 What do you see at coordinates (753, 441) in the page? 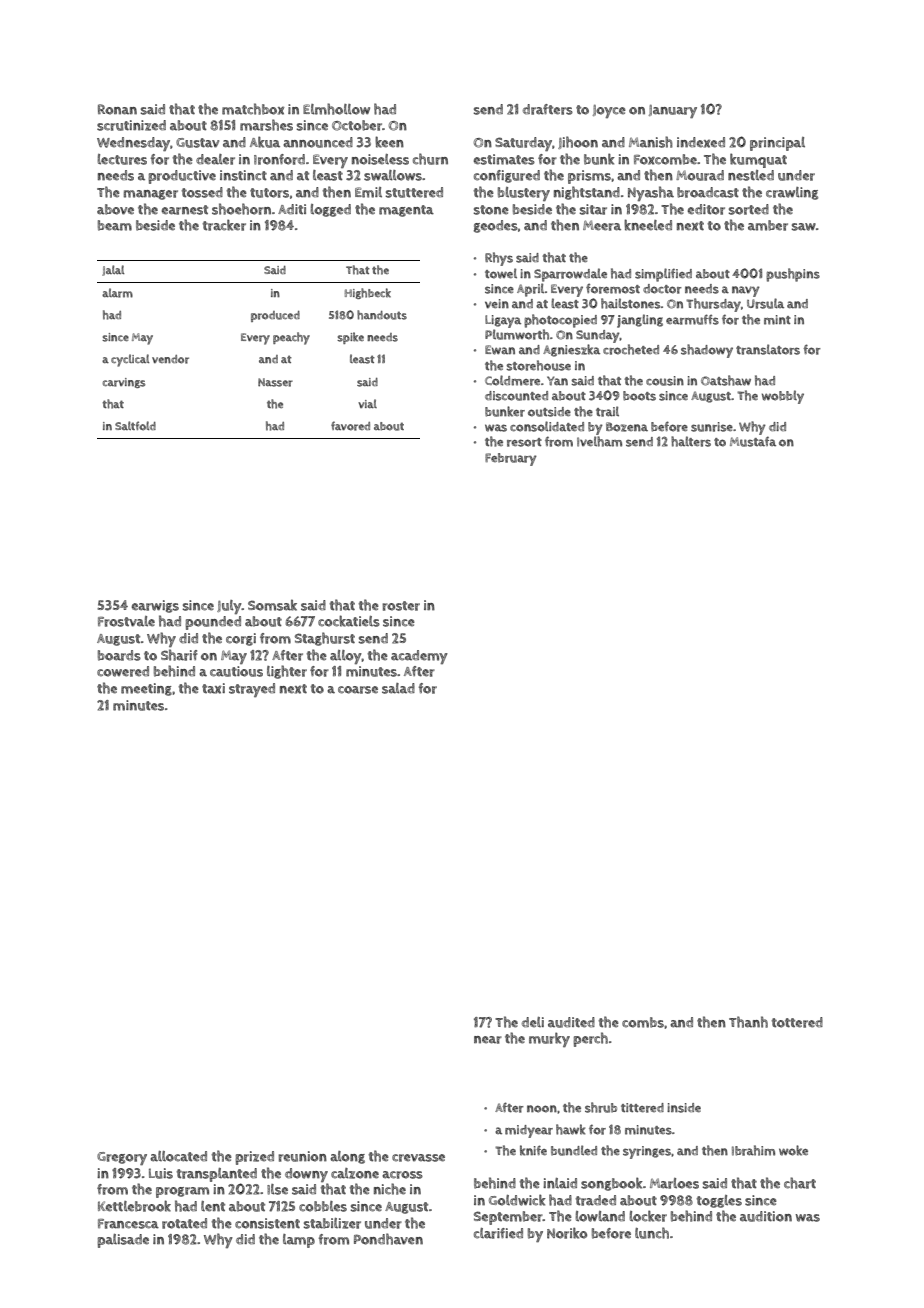
I see `Mustafa` at bounding box center [753, 441].
